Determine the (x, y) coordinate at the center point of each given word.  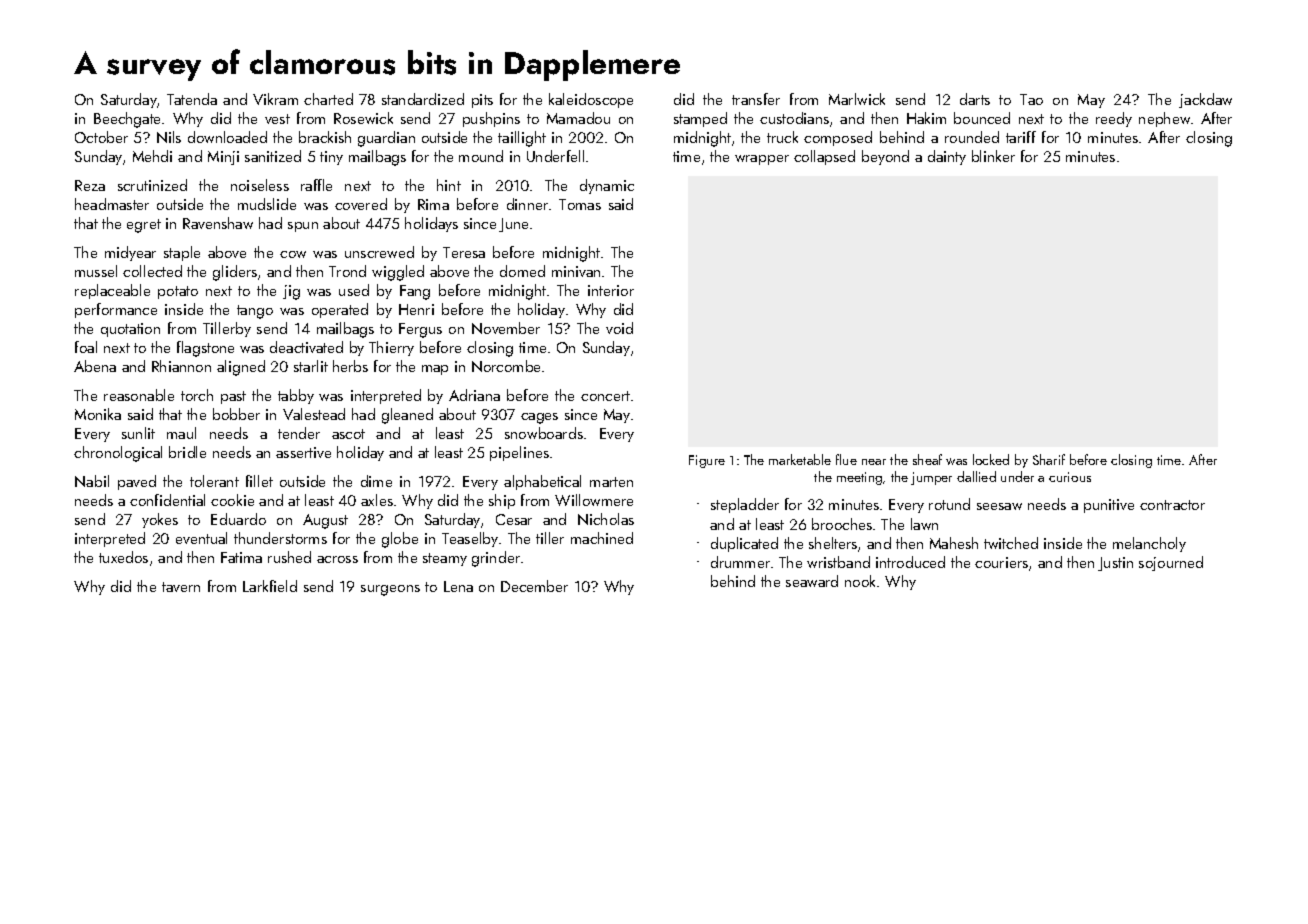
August (325, 521)
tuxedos (123, 557)
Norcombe (506, 366)
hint (449, 185)
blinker (993, 156)
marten (611, 482)
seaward (812, 581)
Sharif (1049, 459)
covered (361, 204)
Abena (95, 366)
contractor (1172, 505)
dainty (947, 157)
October (101, 137)
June (513, 225)
